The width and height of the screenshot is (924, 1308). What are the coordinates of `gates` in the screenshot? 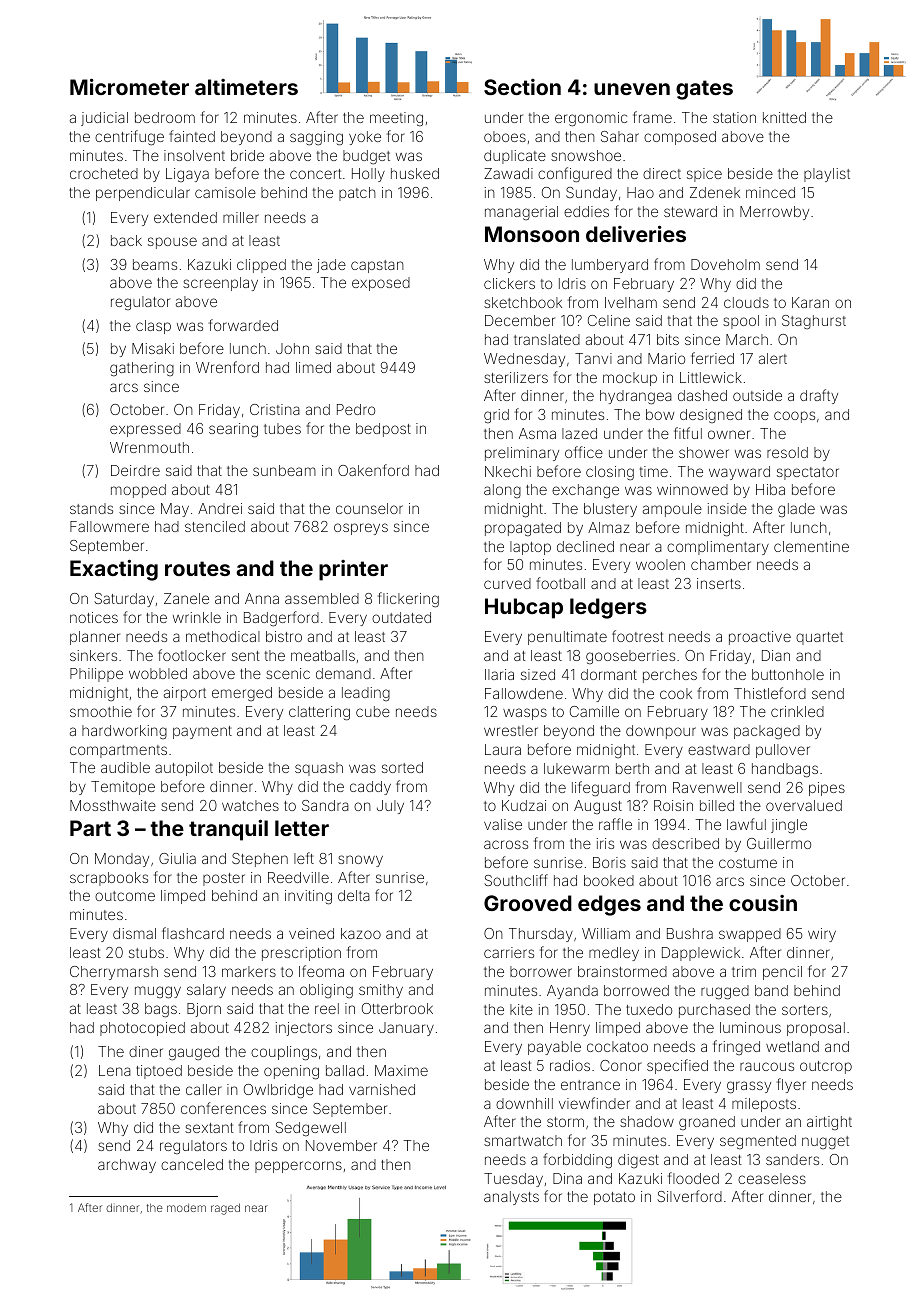 It's located at (704, 90).
